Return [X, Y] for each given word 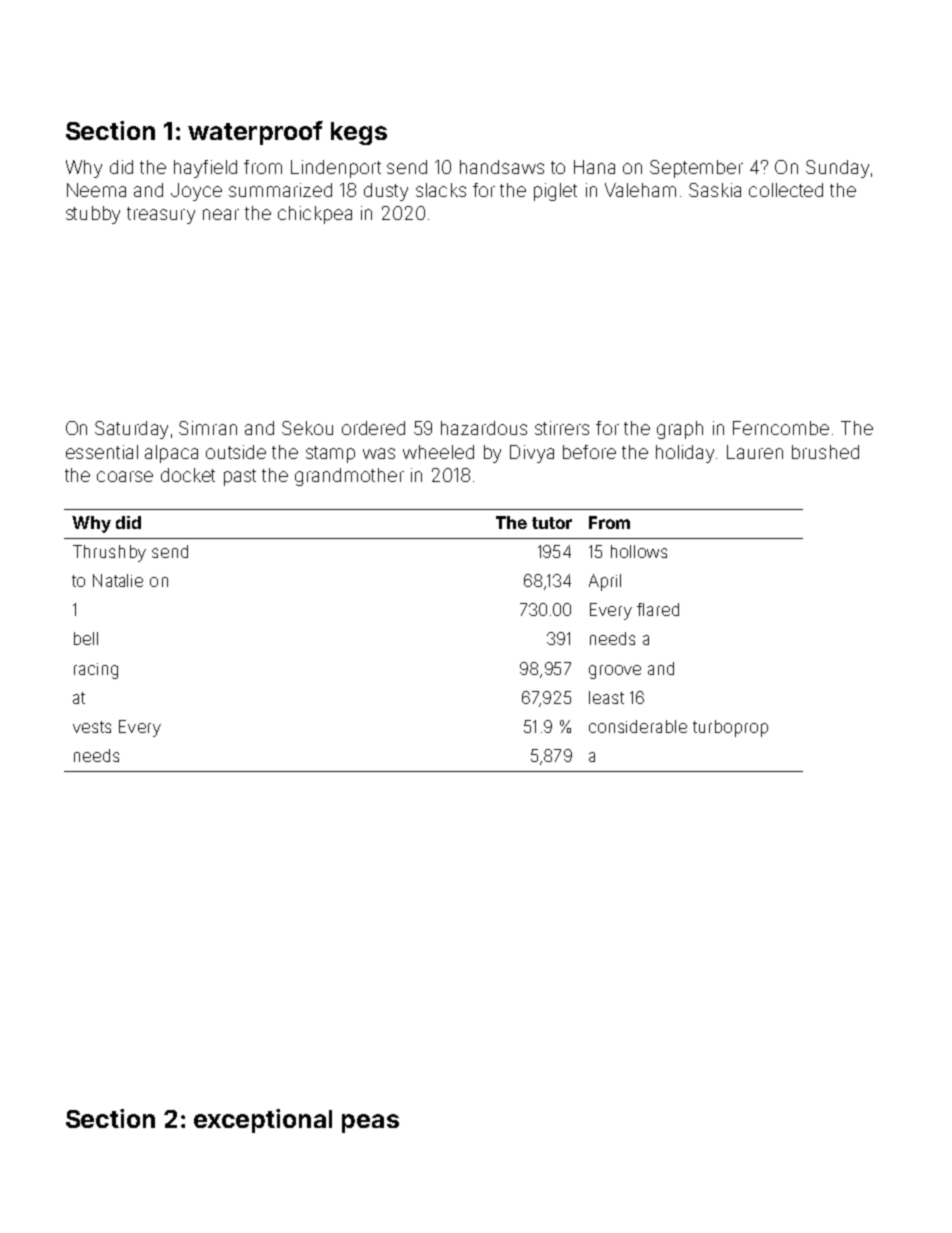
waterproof [255, 133]
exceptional [263, 1121]
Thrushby [109, 553]
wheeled [438, 452]
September [696, 169]
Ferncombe [781, 428]
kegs [359, 133]
